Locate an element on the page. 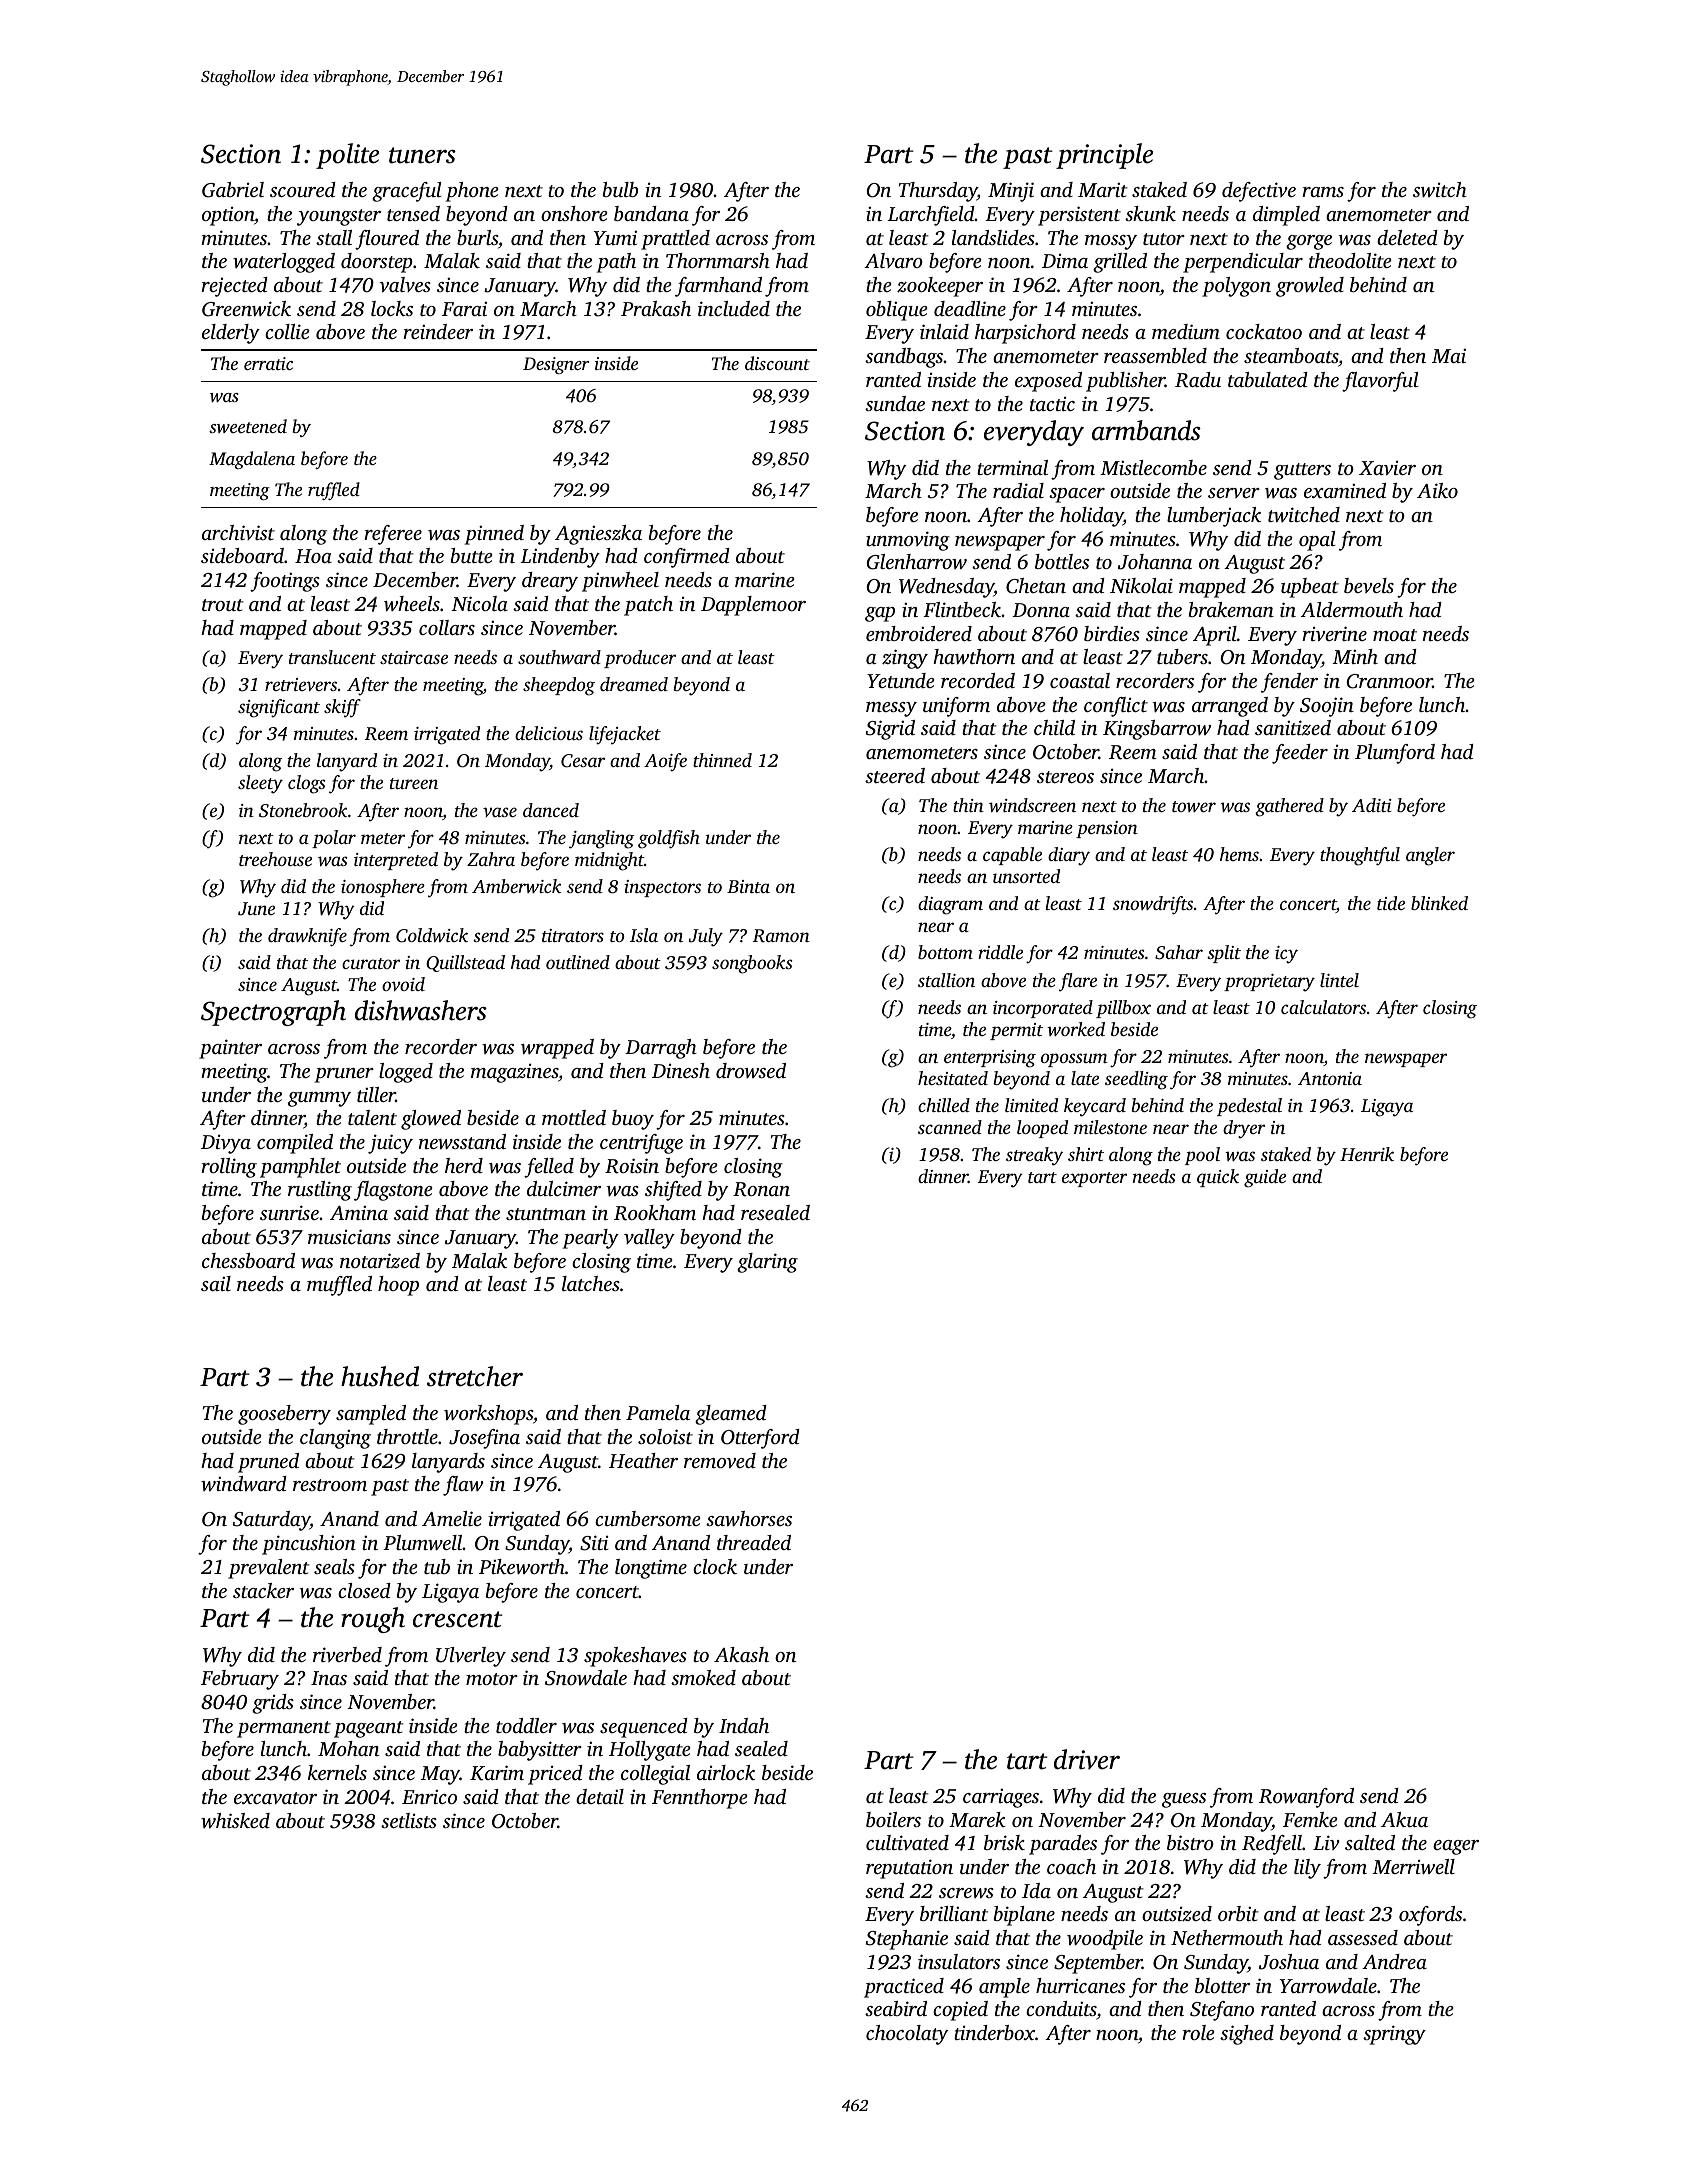  defective is located at coordinates (1259, 192).
